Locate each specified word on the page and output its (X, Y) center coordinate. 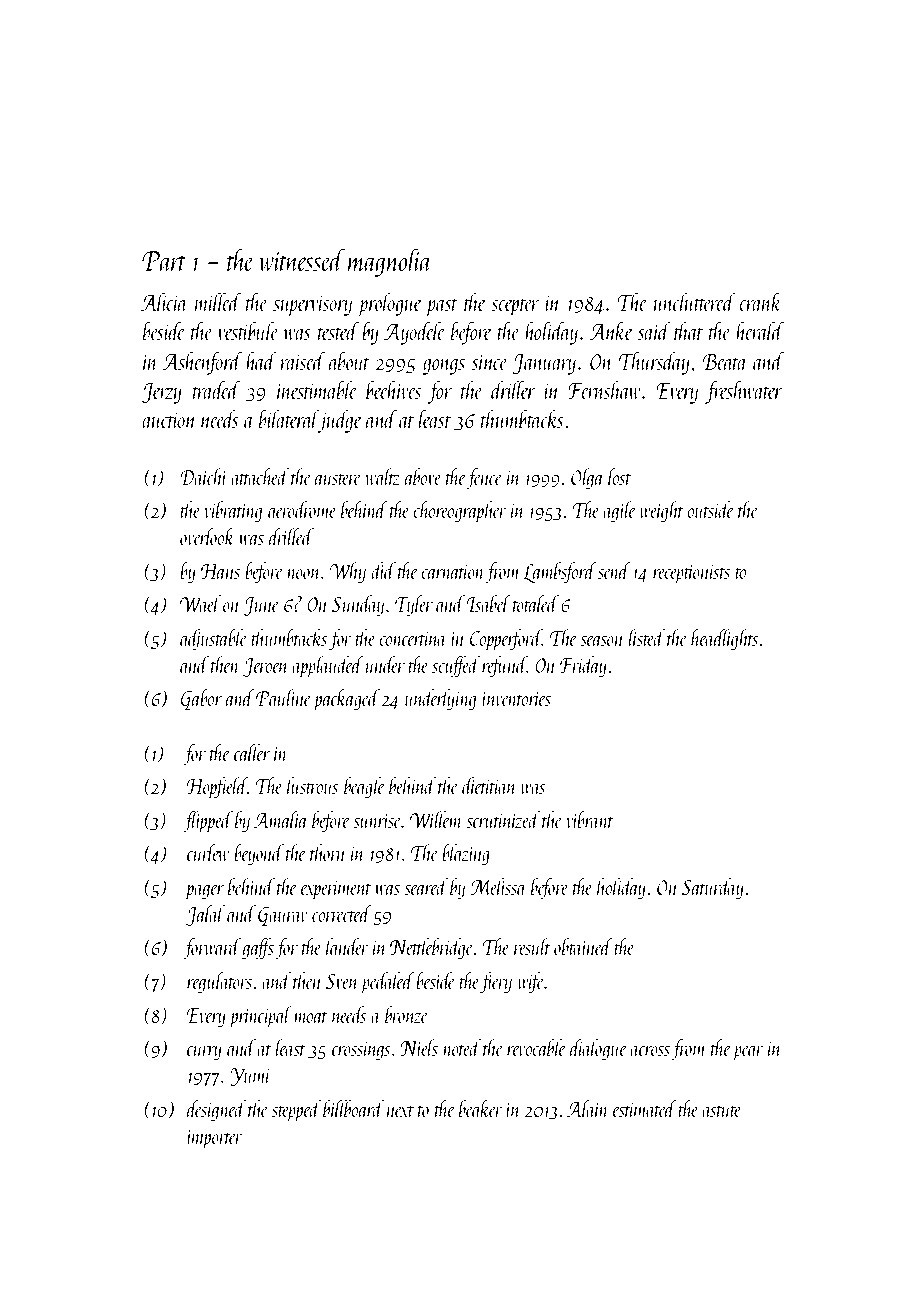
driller (513, 389)
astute (721, 1111)
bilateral (289, 418)
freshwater (744, 392)
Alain (588, 1108)
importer (215, 1139)
